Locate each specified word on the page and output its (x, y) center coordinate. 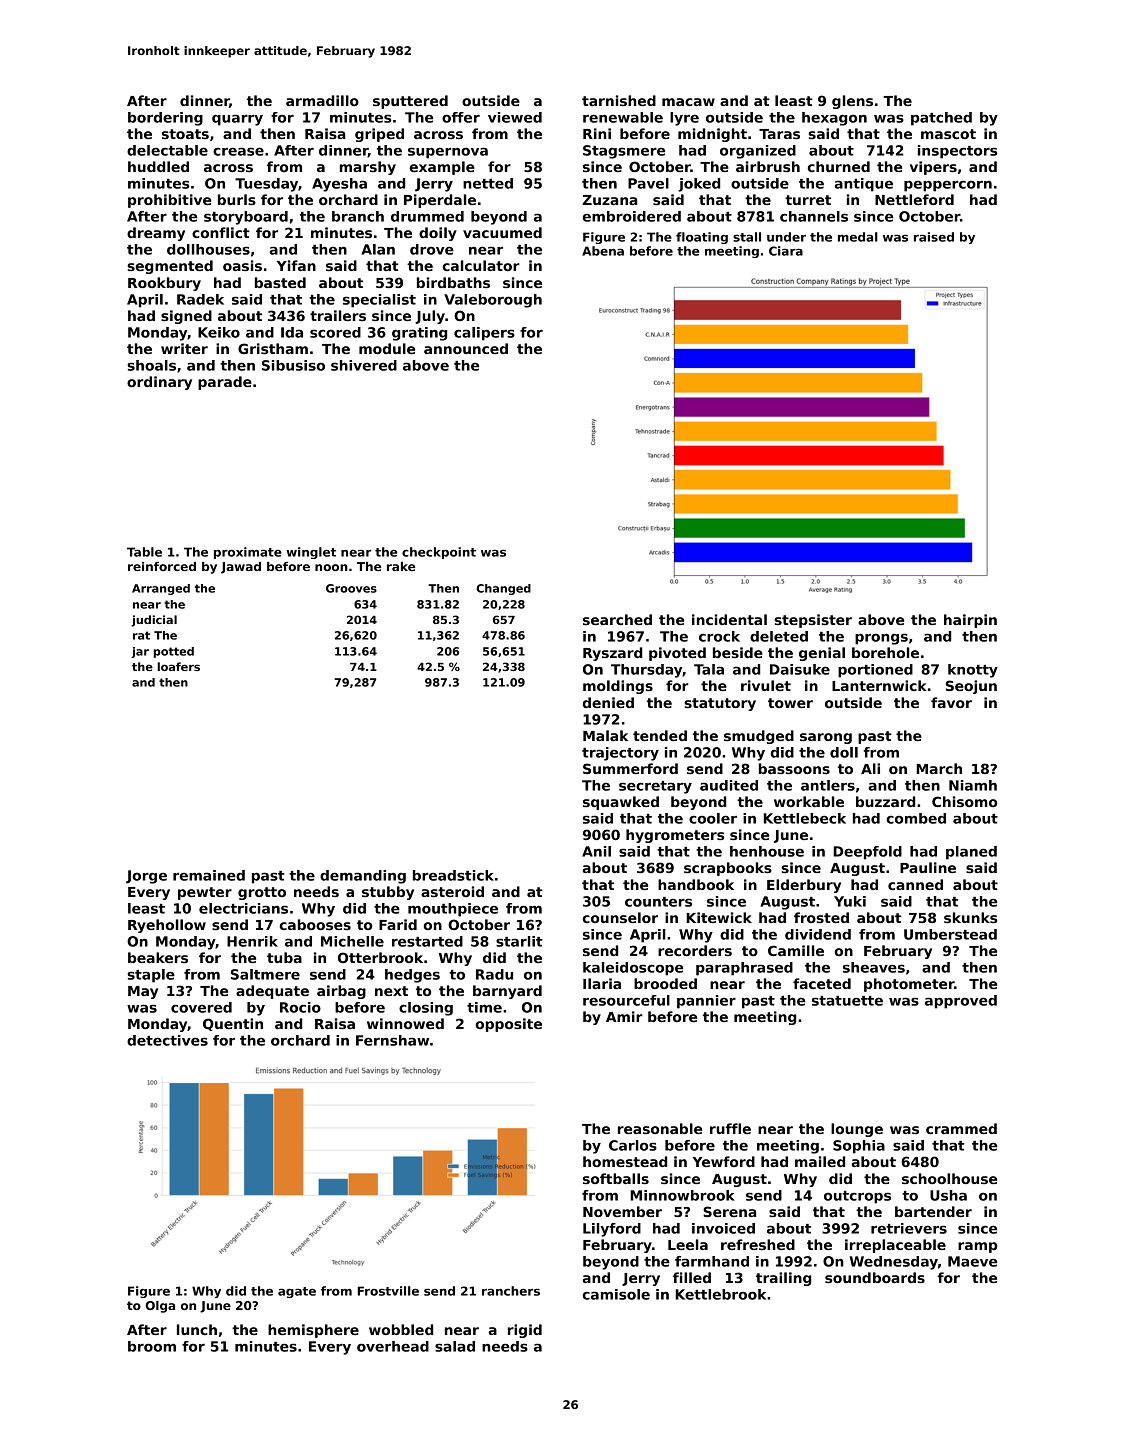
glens (852, 102)
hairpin (970, 621)
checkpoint (439, 553)
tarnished (619, 100)
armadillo (322, 100)
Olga (160, 1307)
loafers (178, 666)
